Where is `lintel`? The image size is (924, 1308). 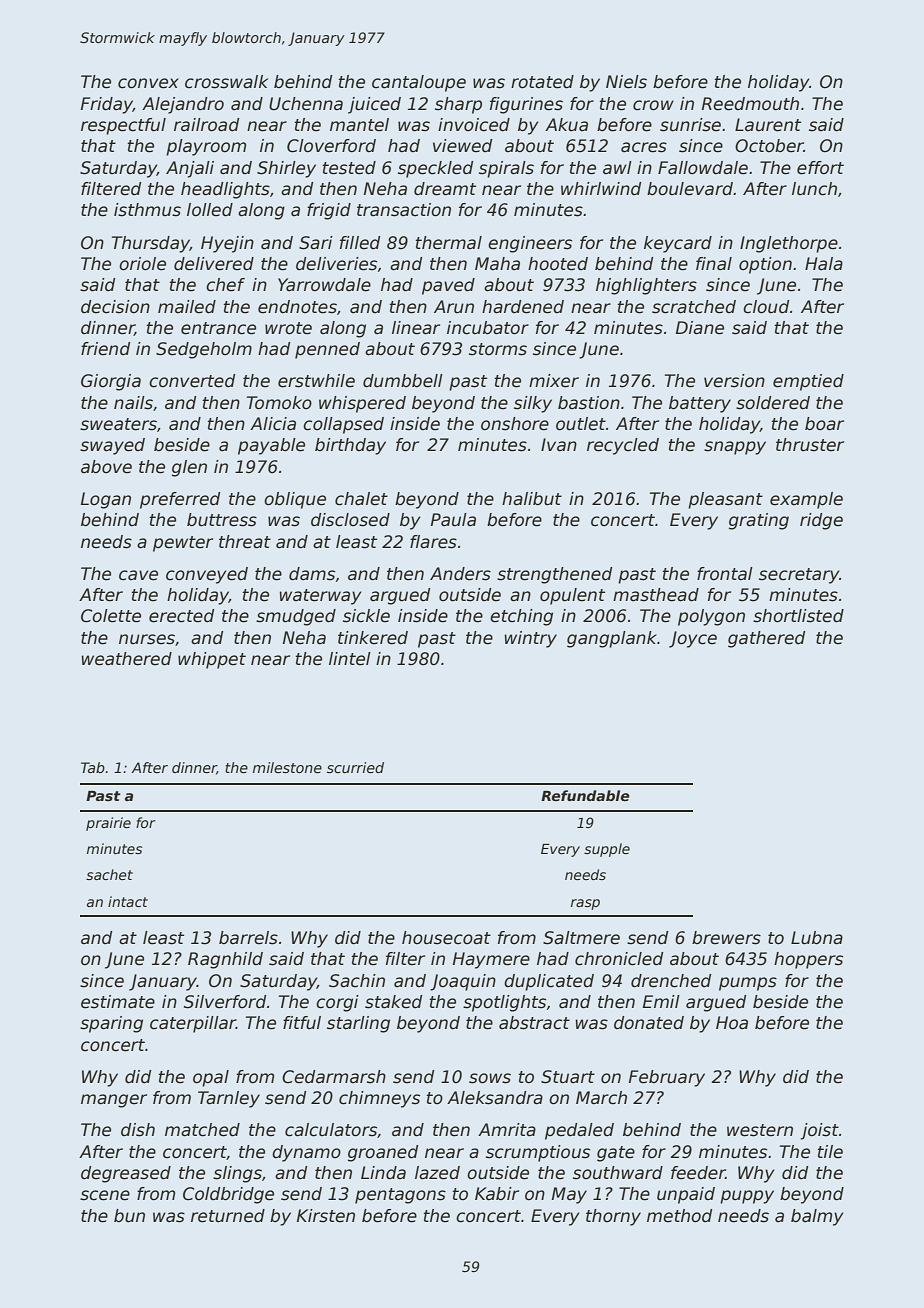
lintel is located at coordinates (350, 659).
